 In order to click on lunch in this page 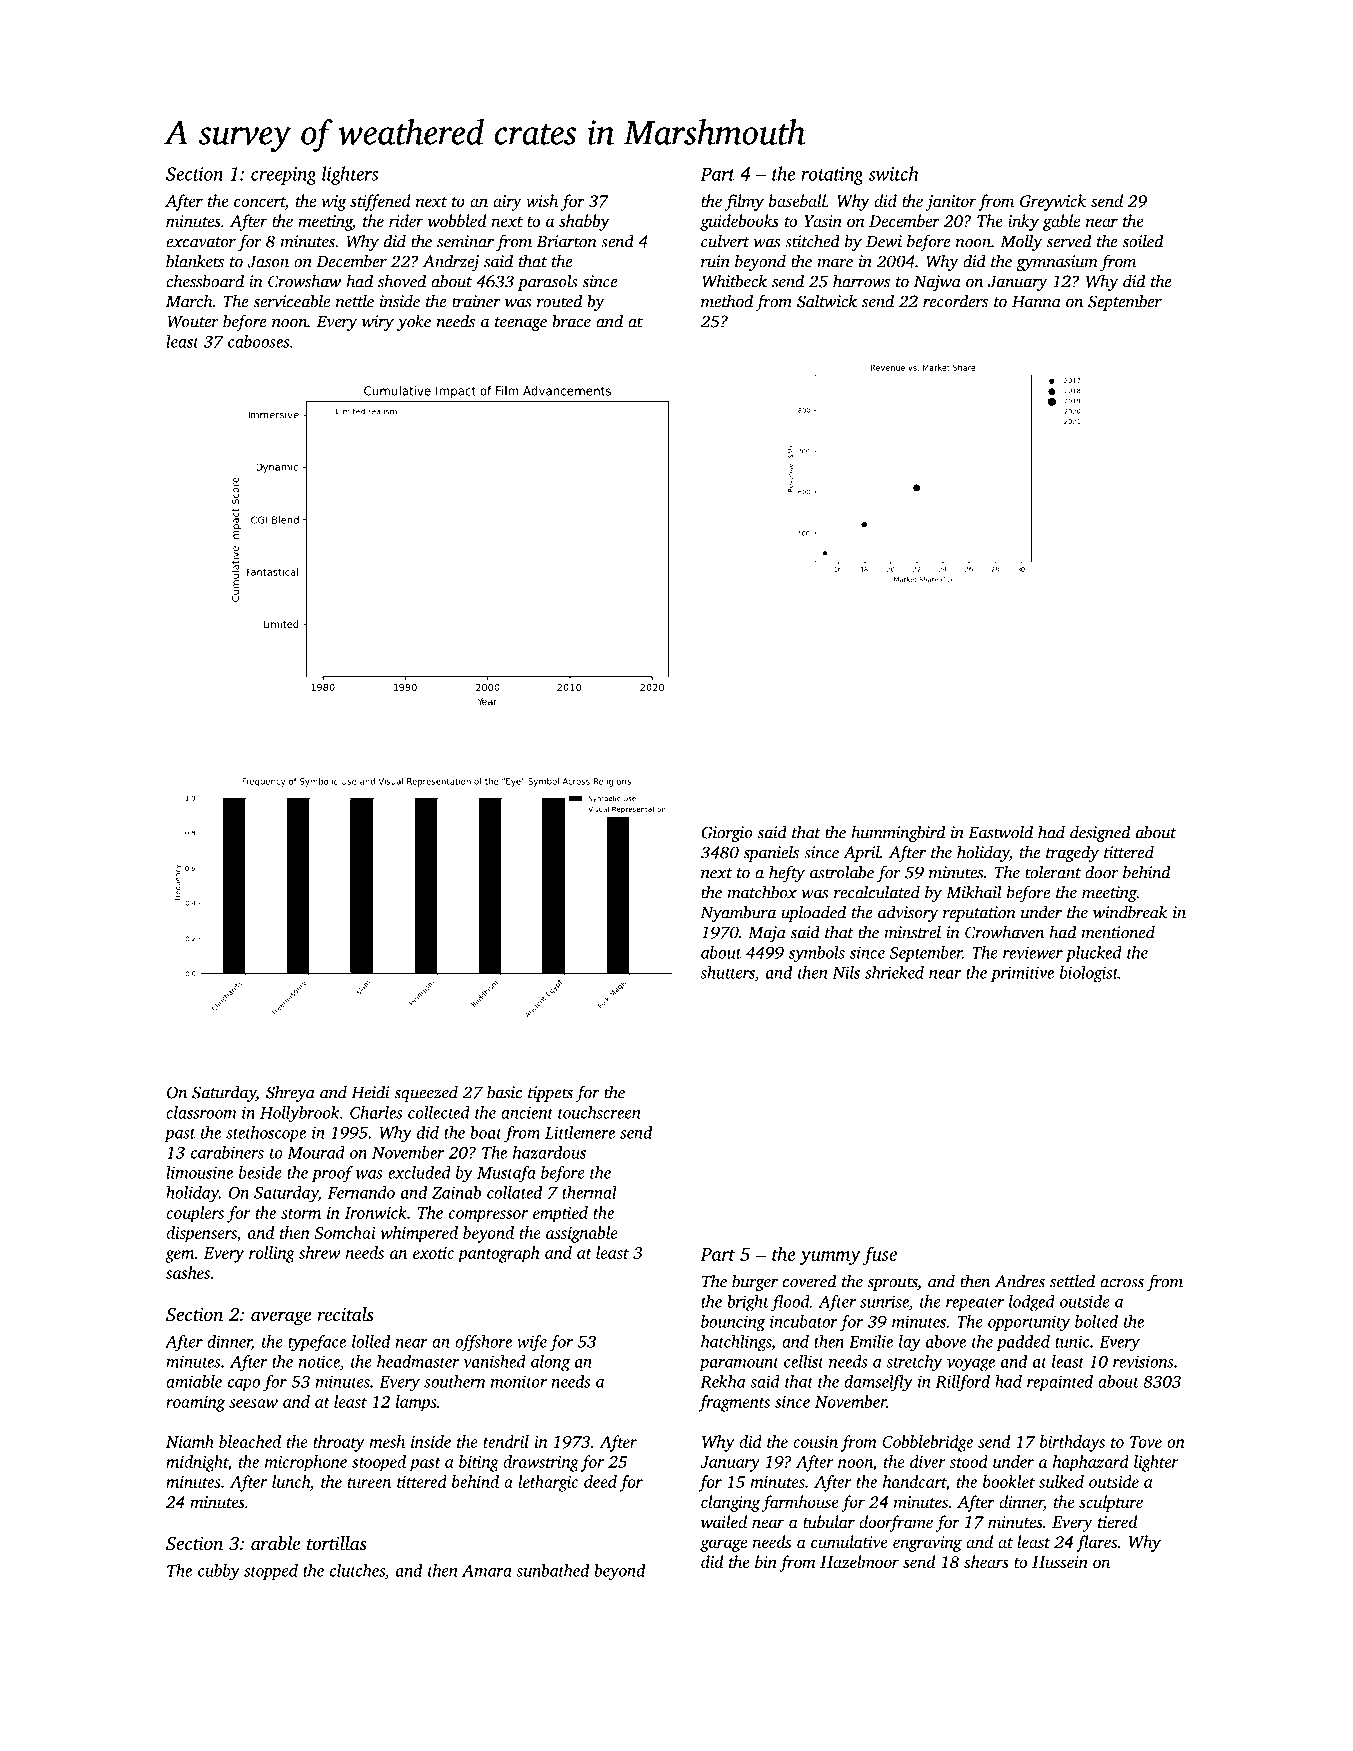, I will do `click(291, 1481)`.
